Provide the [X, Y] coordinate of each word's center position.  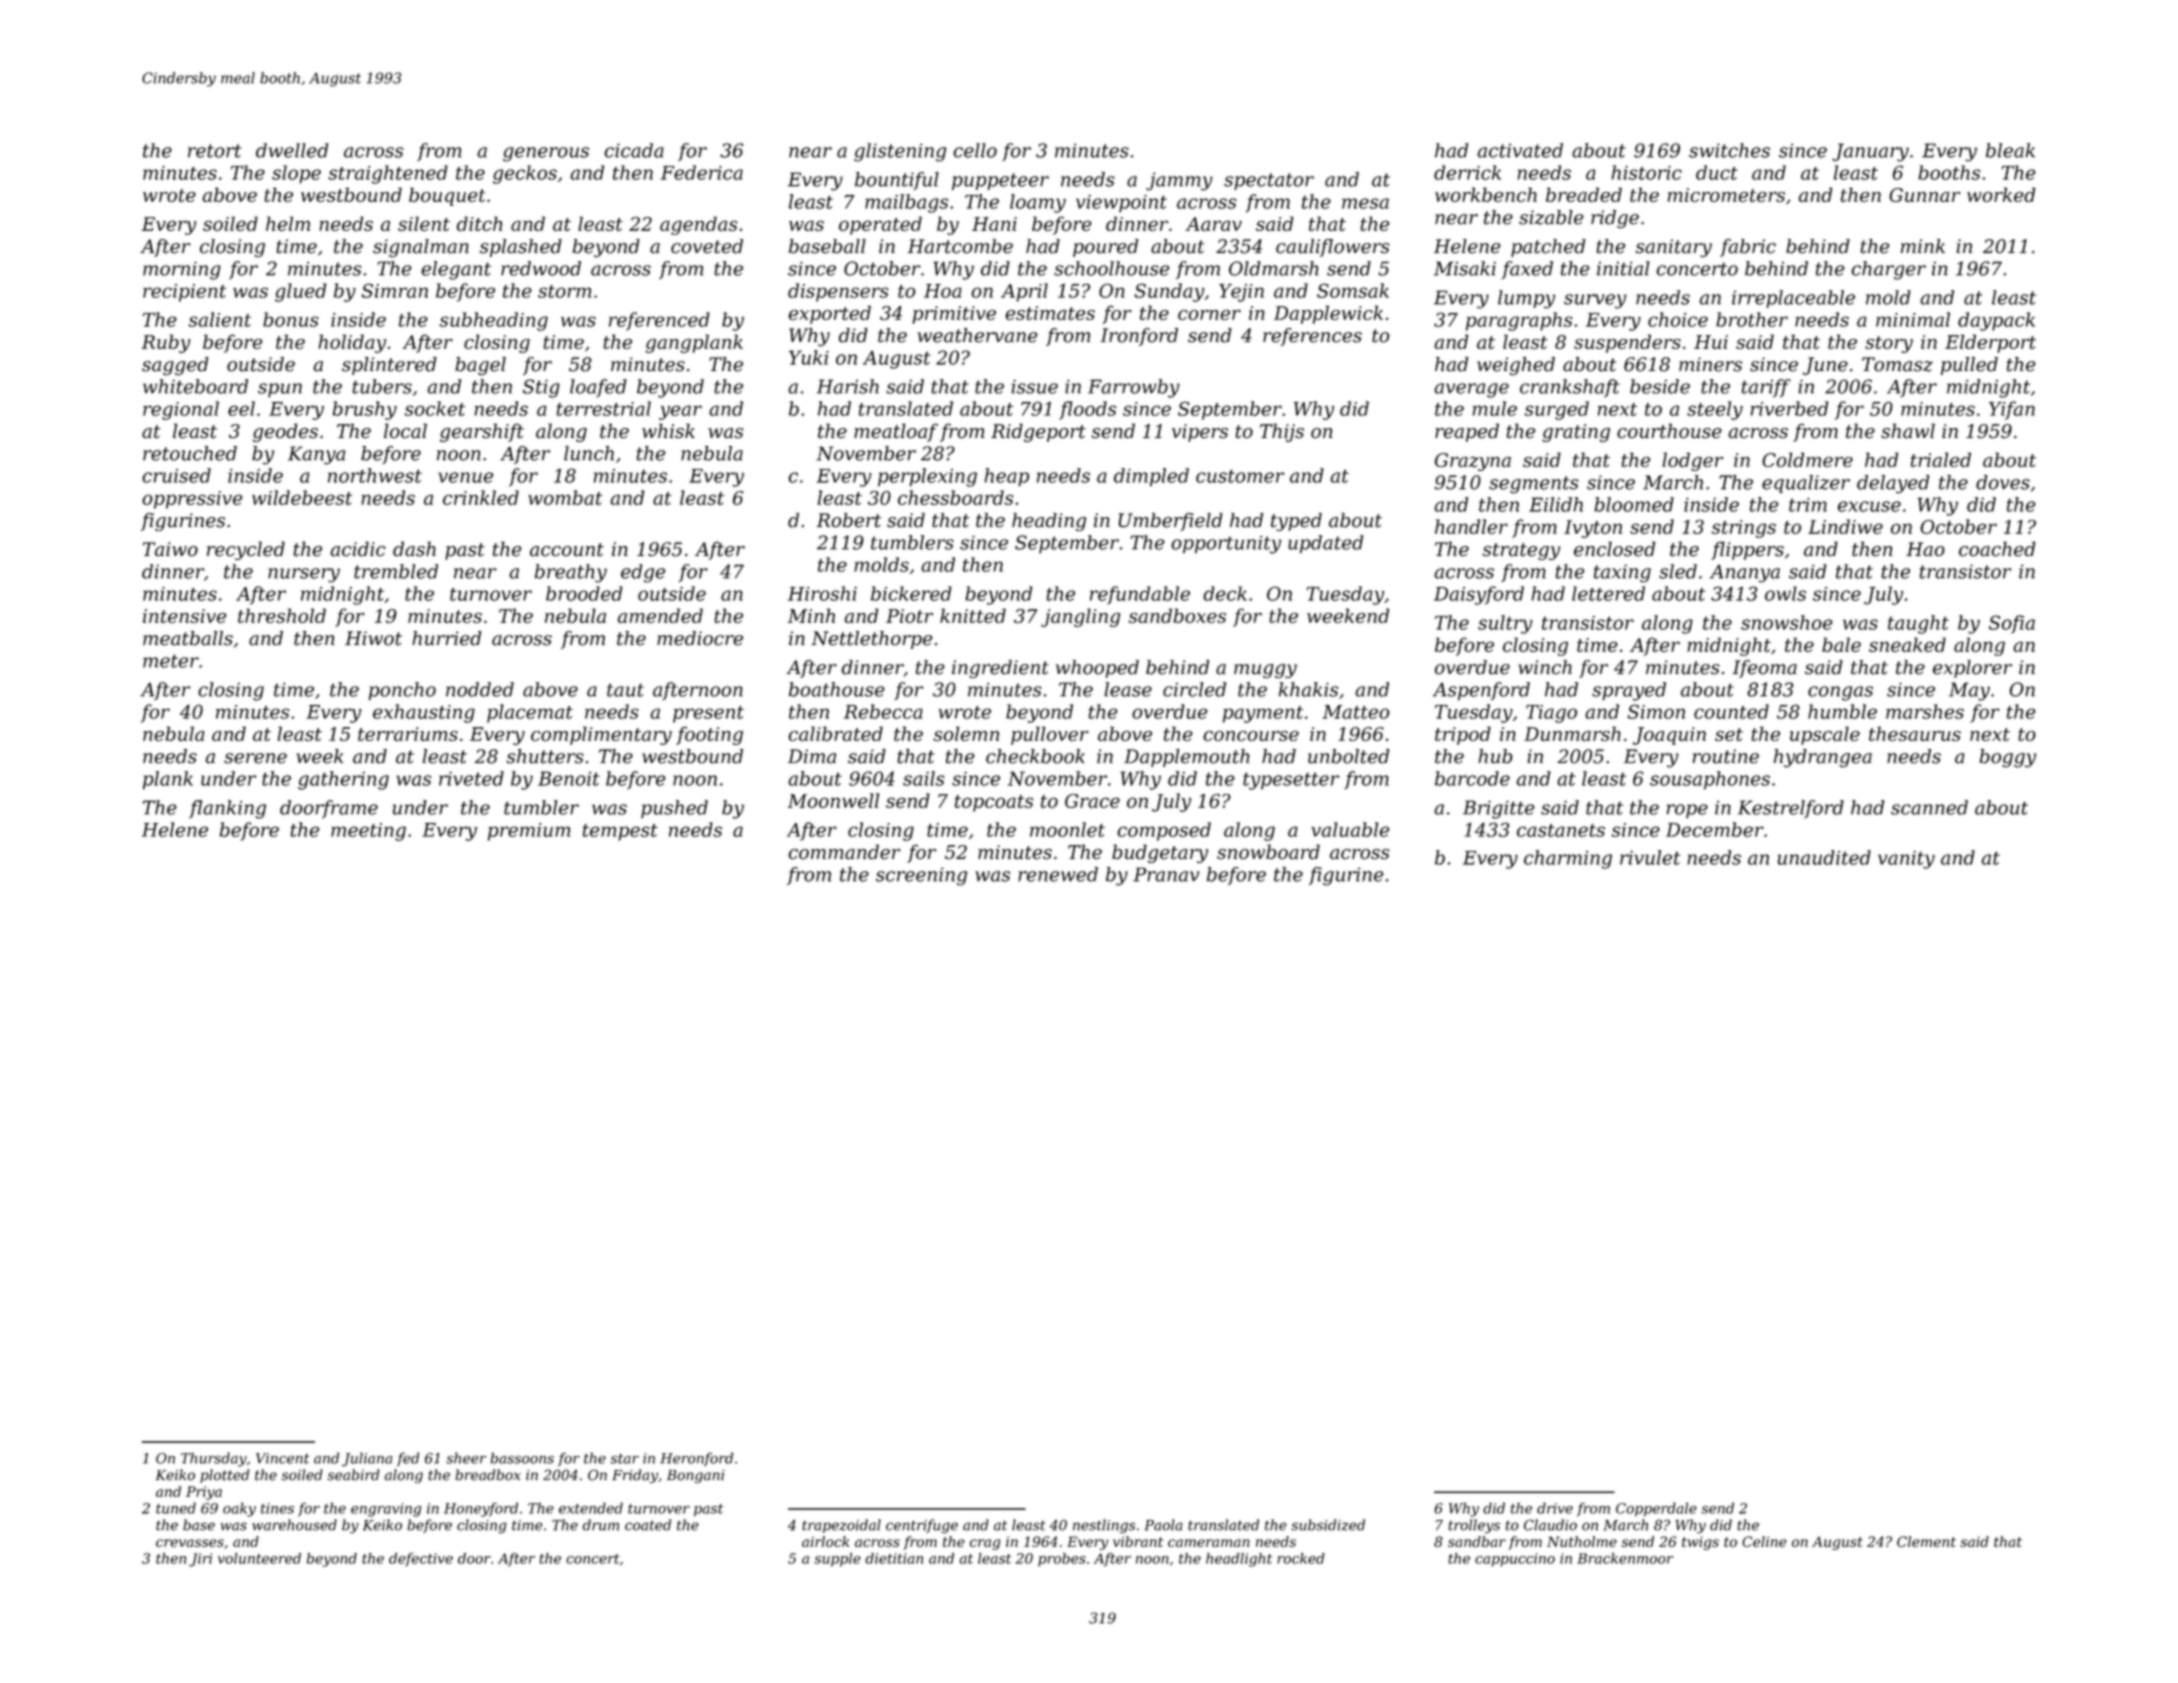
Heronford [696, 1459]
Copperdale [1656, 1509]
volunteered [259, 1558]
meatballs [188, 638]
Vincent [282, 1458]
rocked [1301, 1558]
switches [1729, 150]
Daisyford [1479, 595]
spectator [1269, 181]
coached [1997, 549]
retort [214, 151]
